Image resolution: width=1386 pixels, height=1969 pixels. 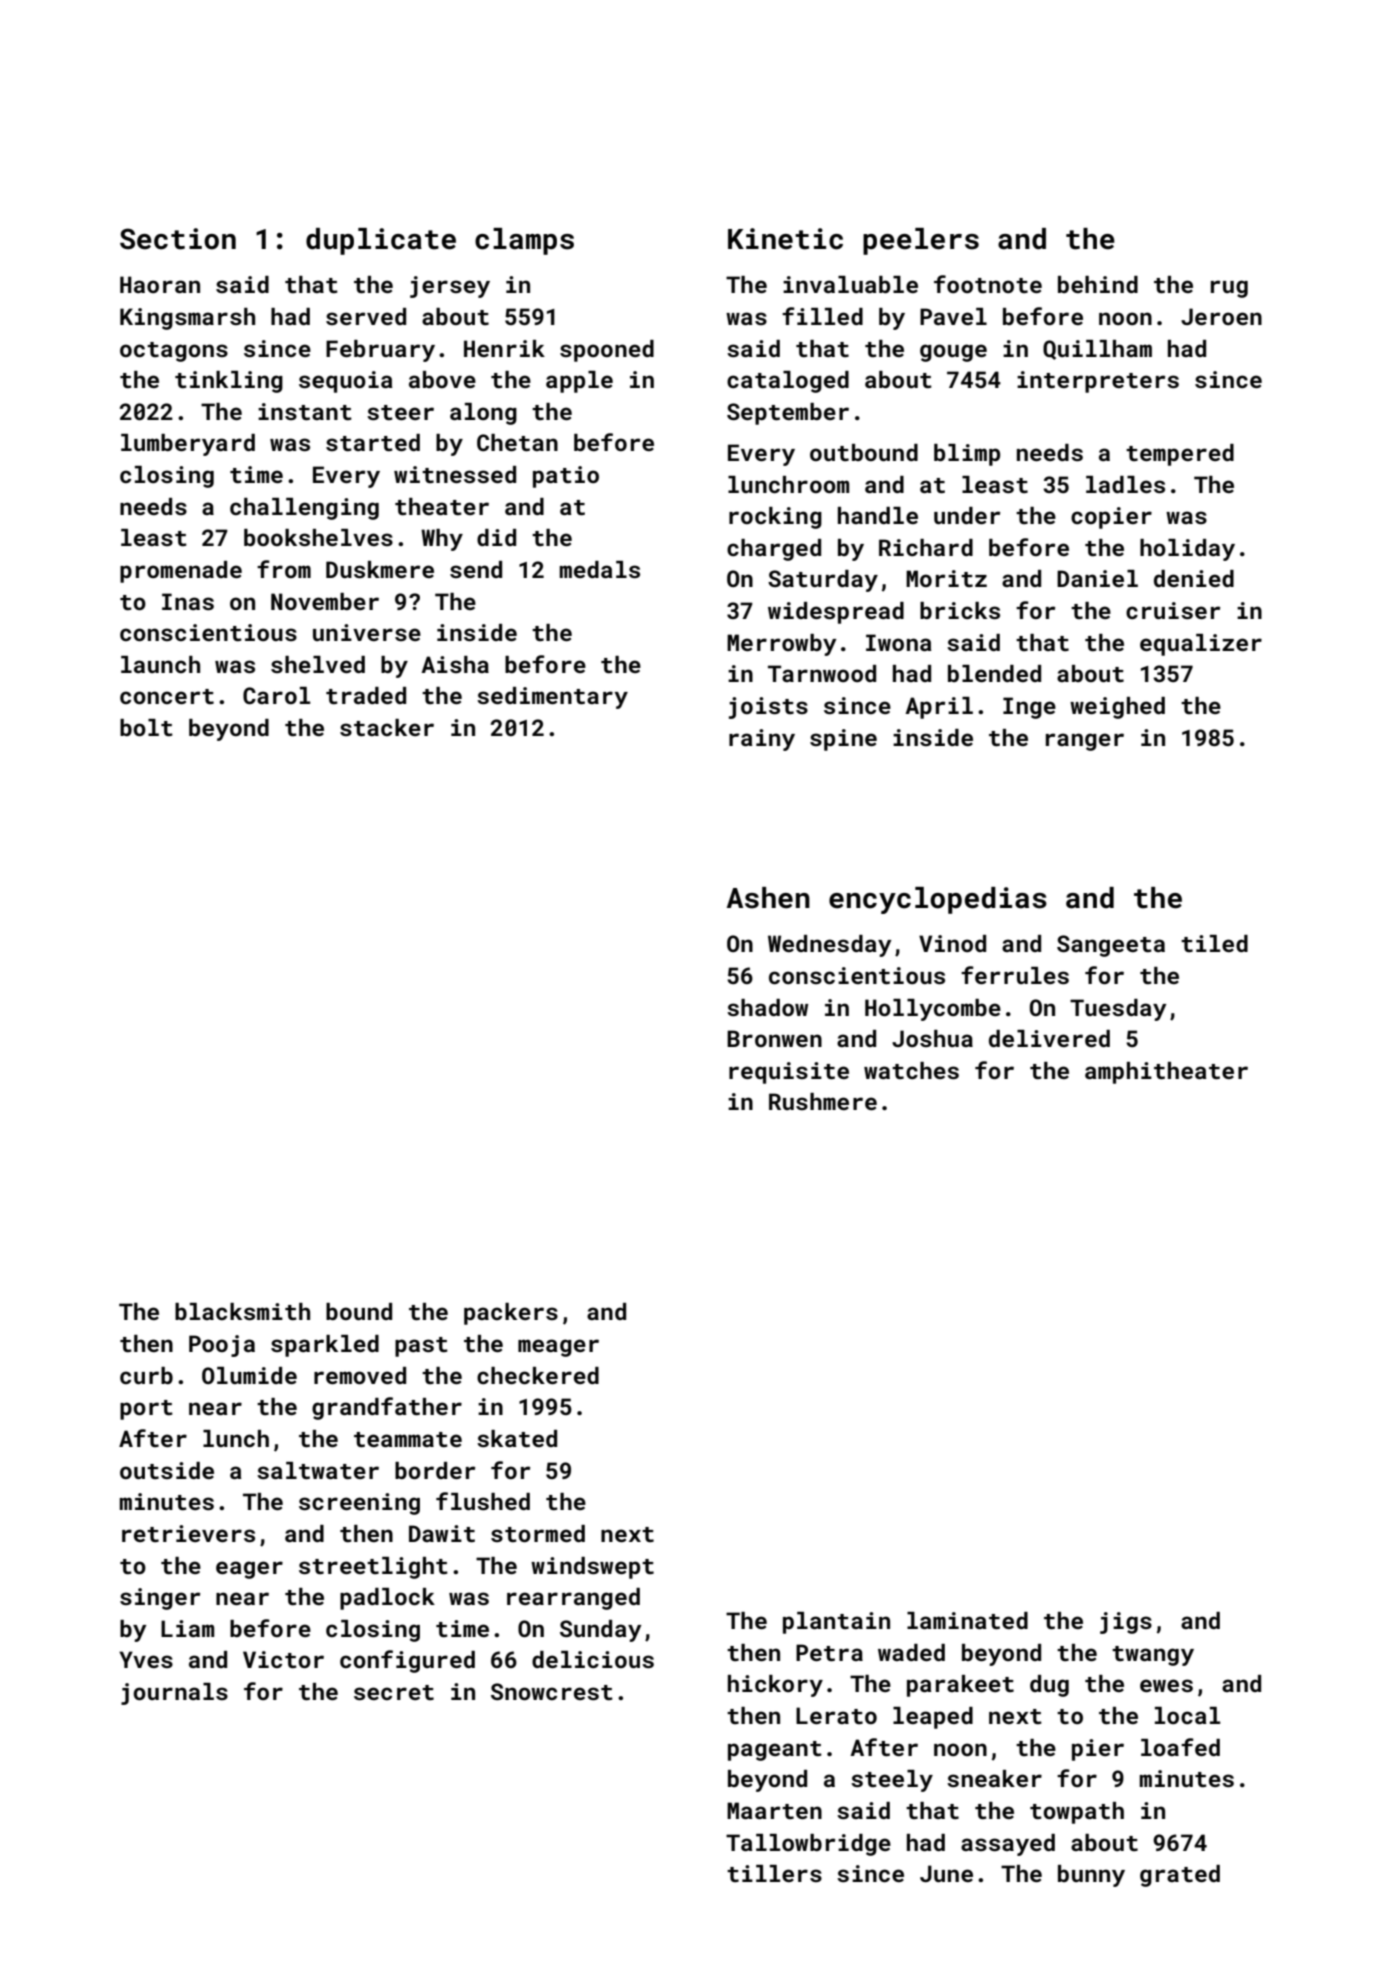 What do you see at coordinates (1229, 289) in the screenshot?
I see `rug` at bounding box center [1229, 289].
